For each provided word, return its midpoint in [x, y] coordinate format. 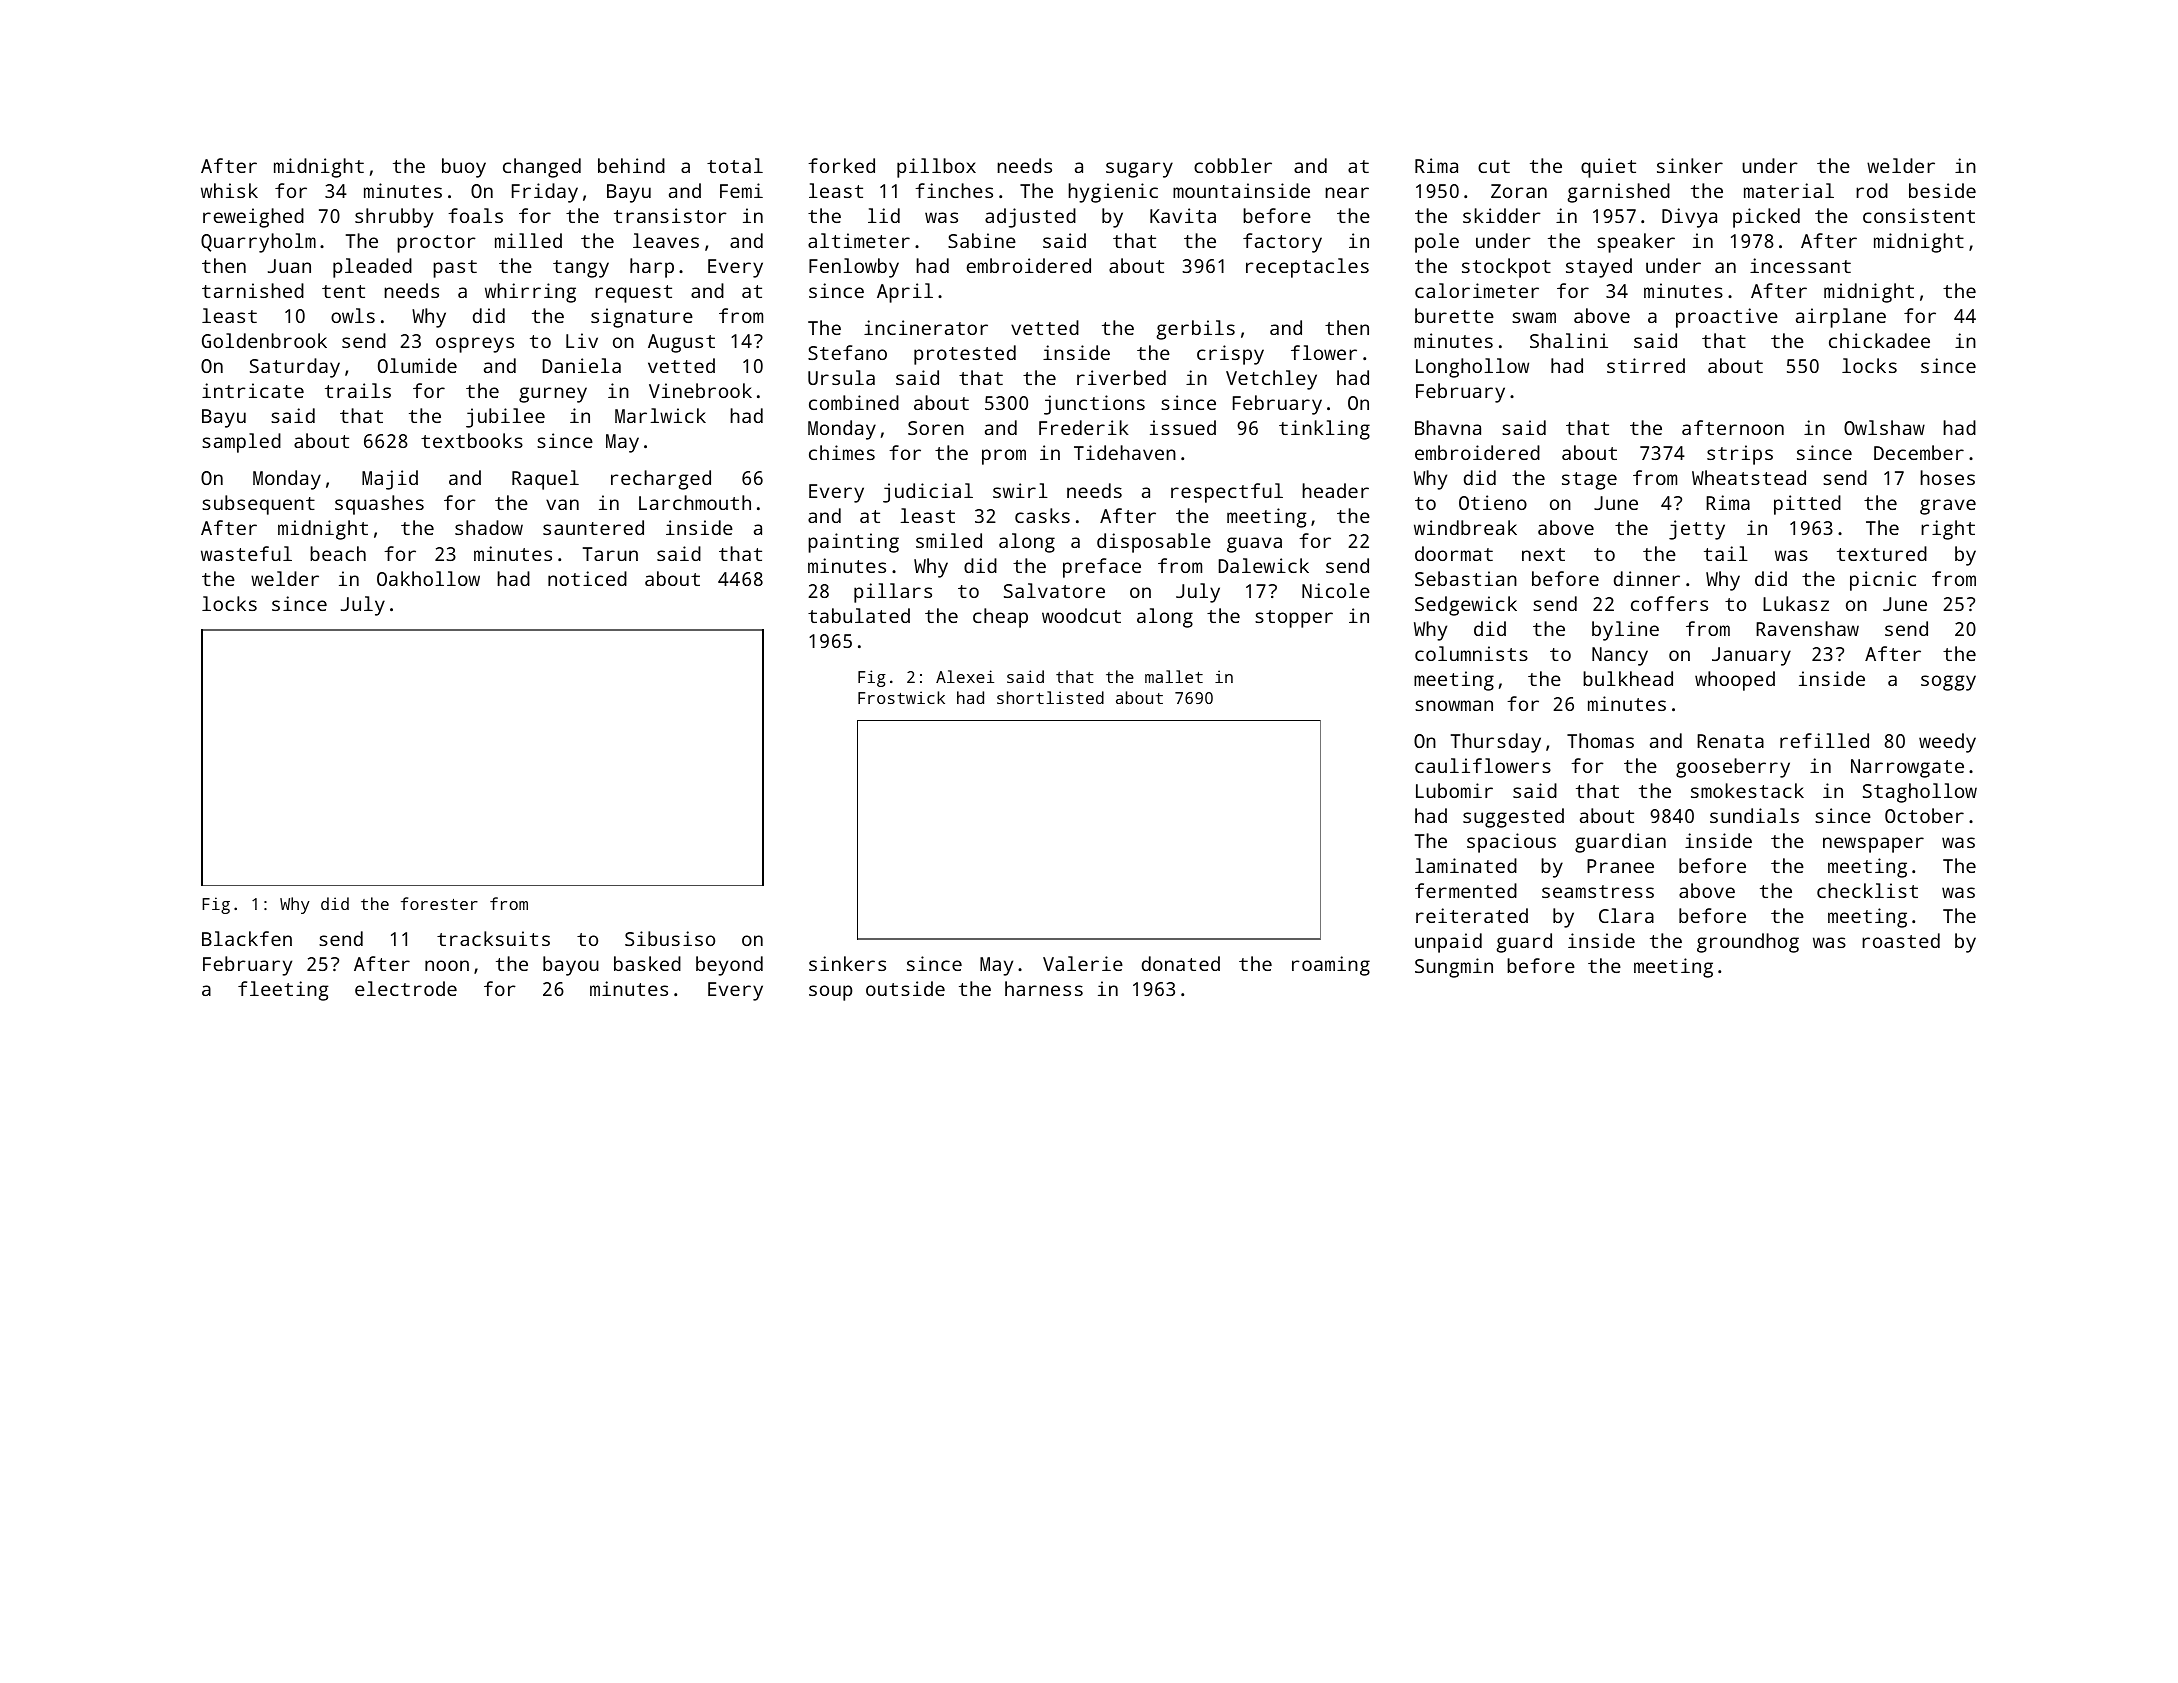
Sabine [982, 240]
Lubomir [1454, 790]
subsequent [258, 505]
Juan [289, 266]
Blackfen [247, 938]
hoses [1947, 477]
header [1335, 490]
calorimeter [1477, 290]
